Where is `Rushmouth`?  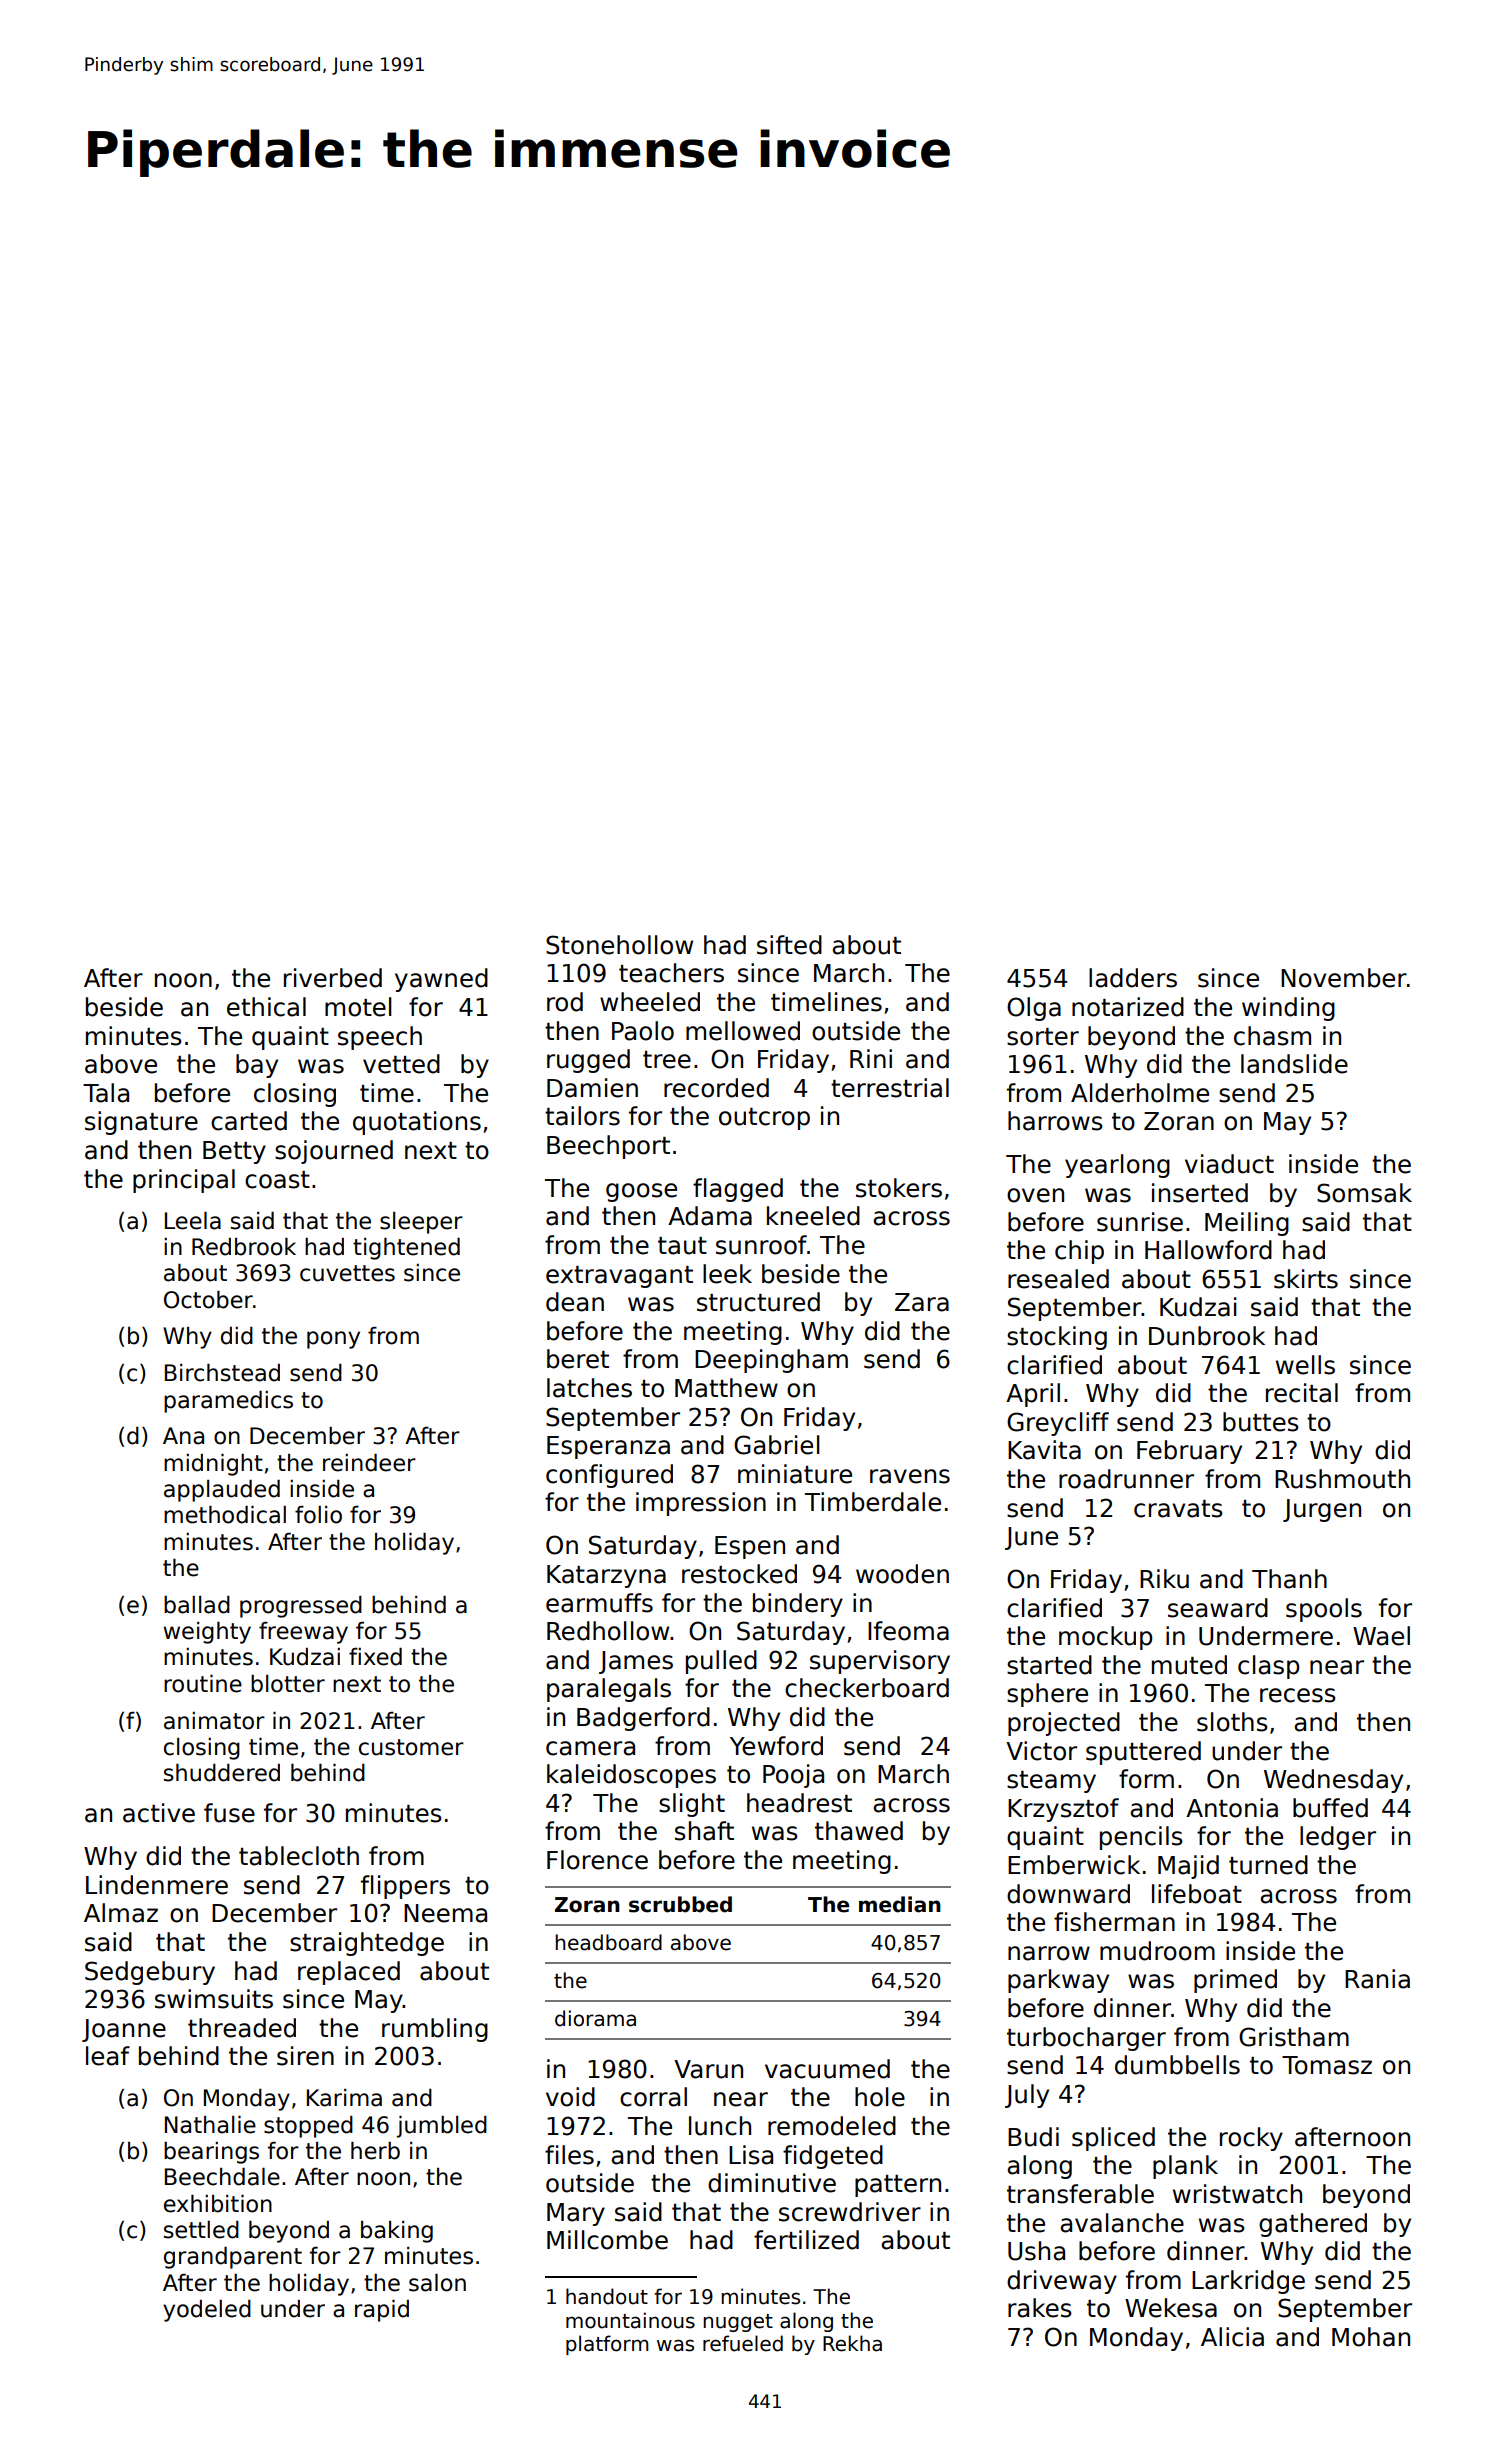
Rushmouth is located at coordinates (1342, 1479).
